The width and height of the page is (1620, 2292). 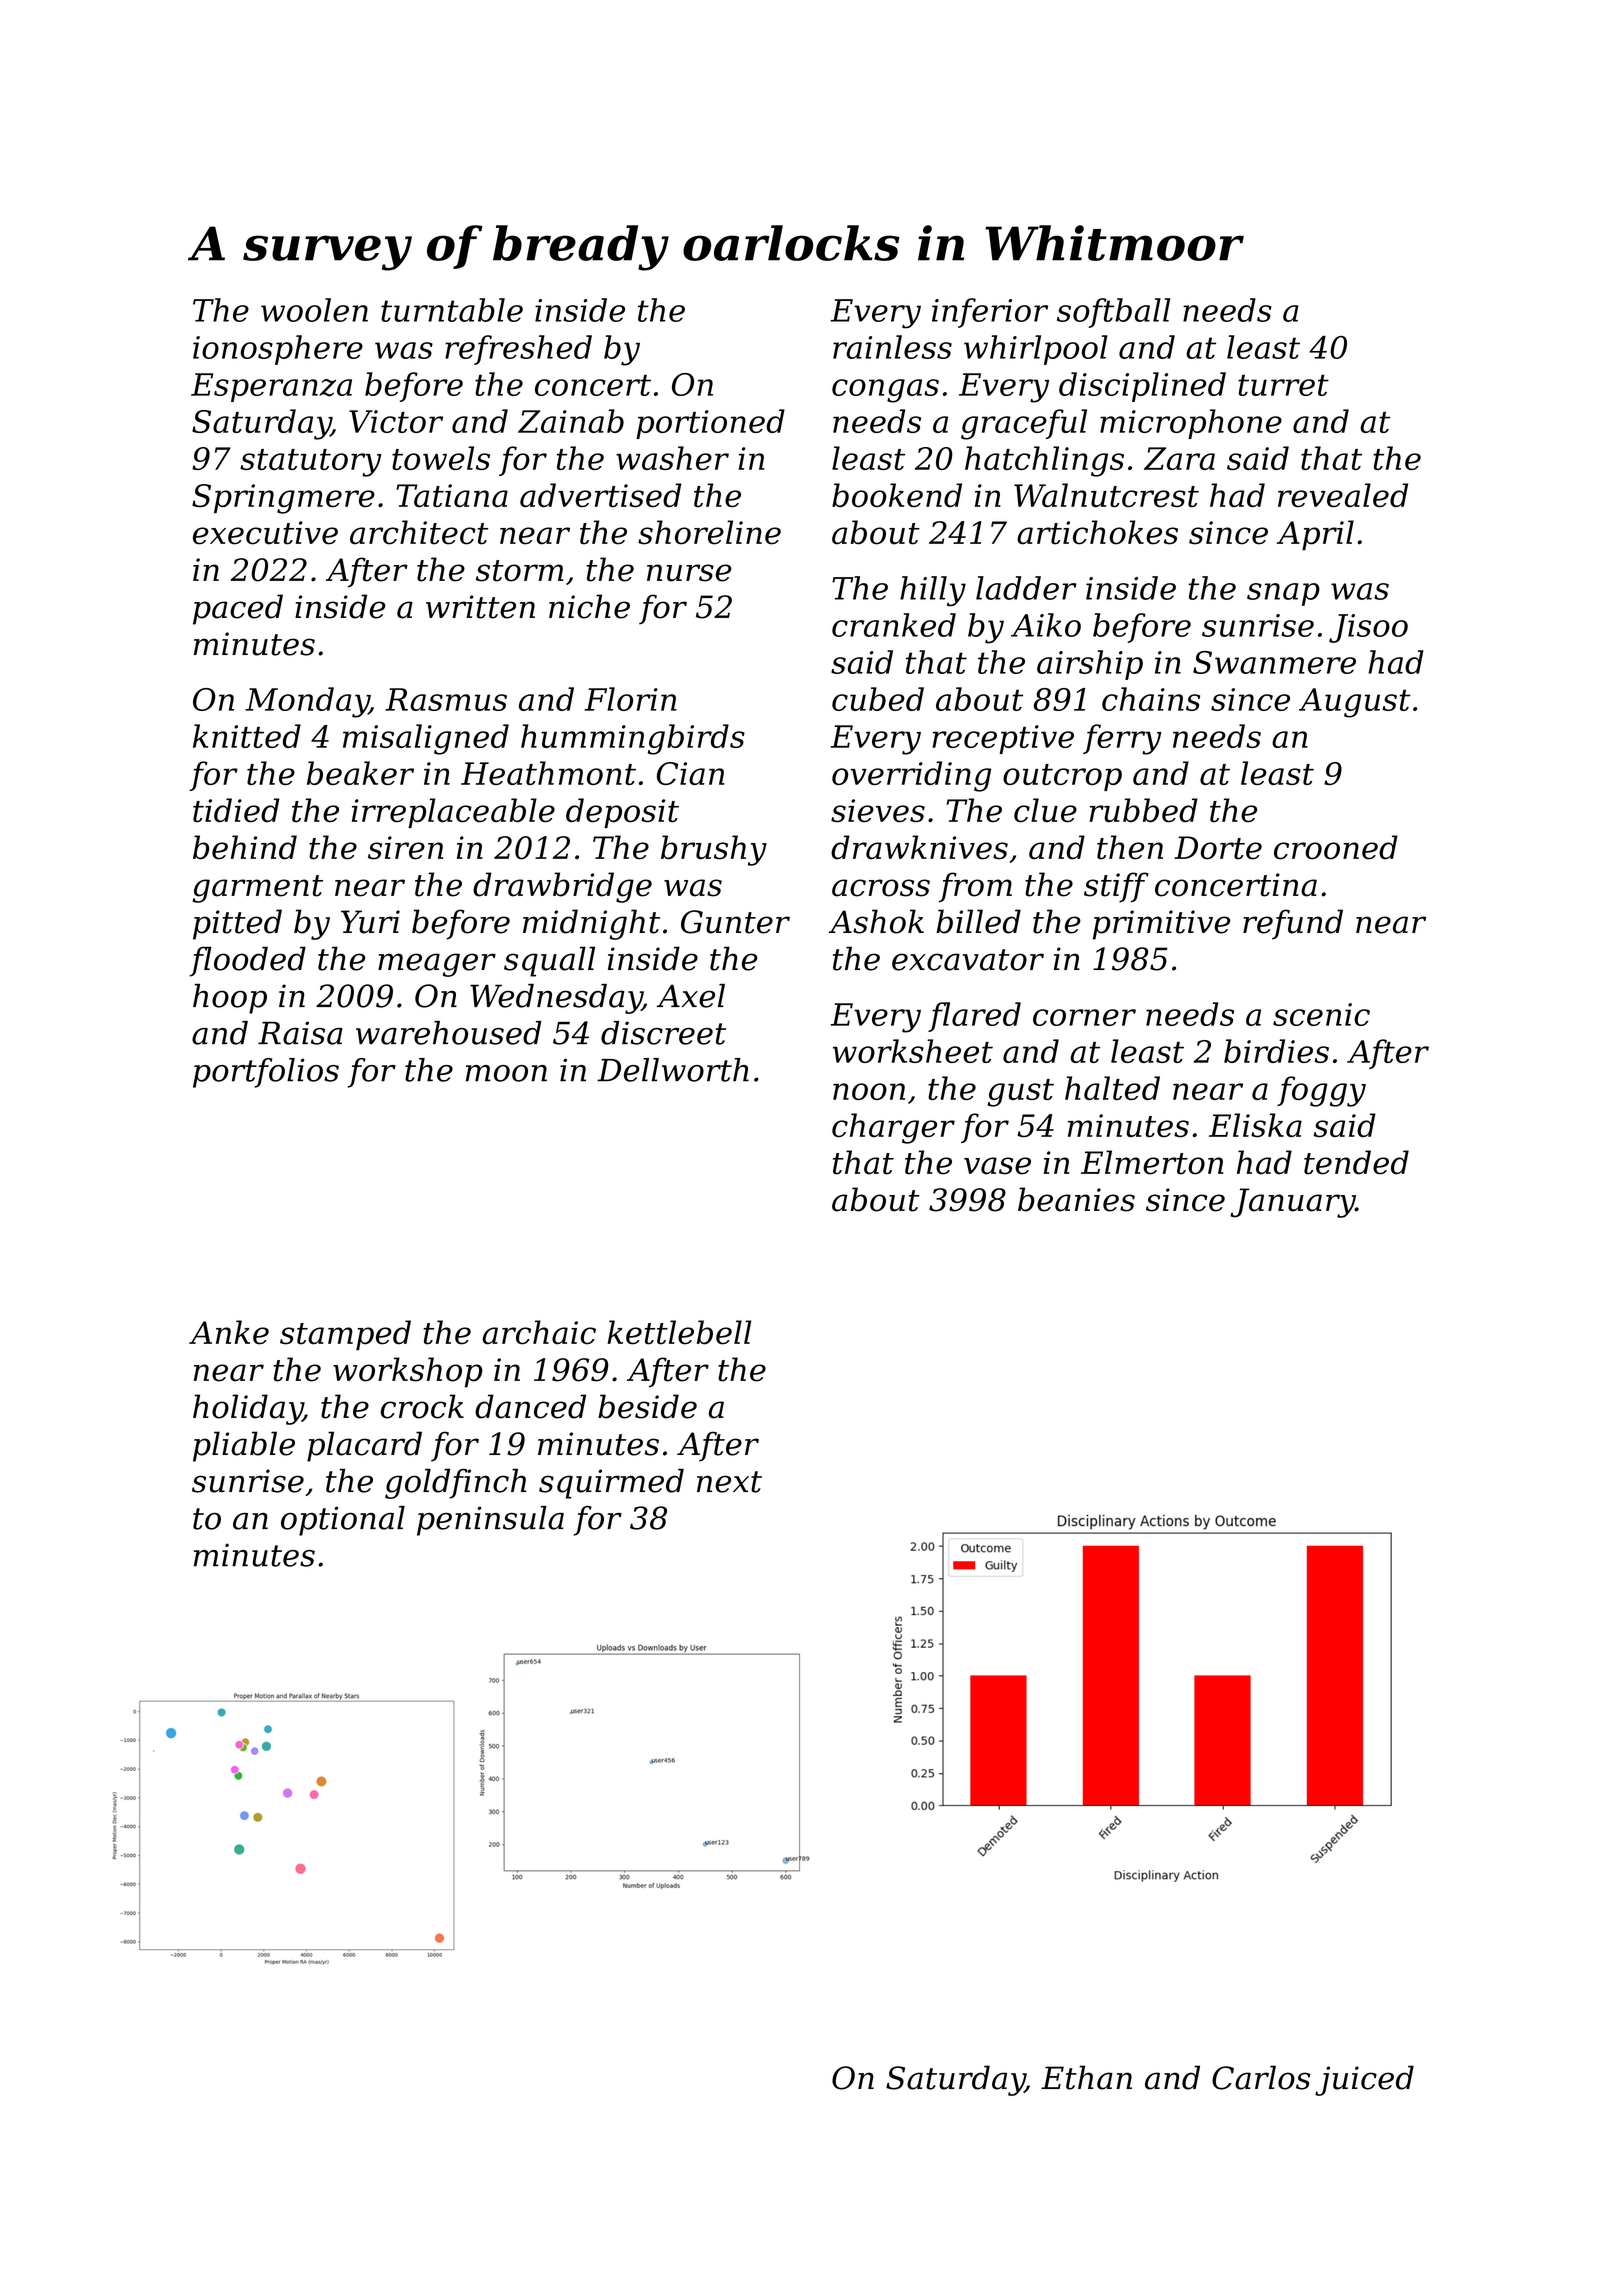 What do you see at coordinates (1142, 387) in the page?
I see `disciplined` at bounding box center [1142, 387].
